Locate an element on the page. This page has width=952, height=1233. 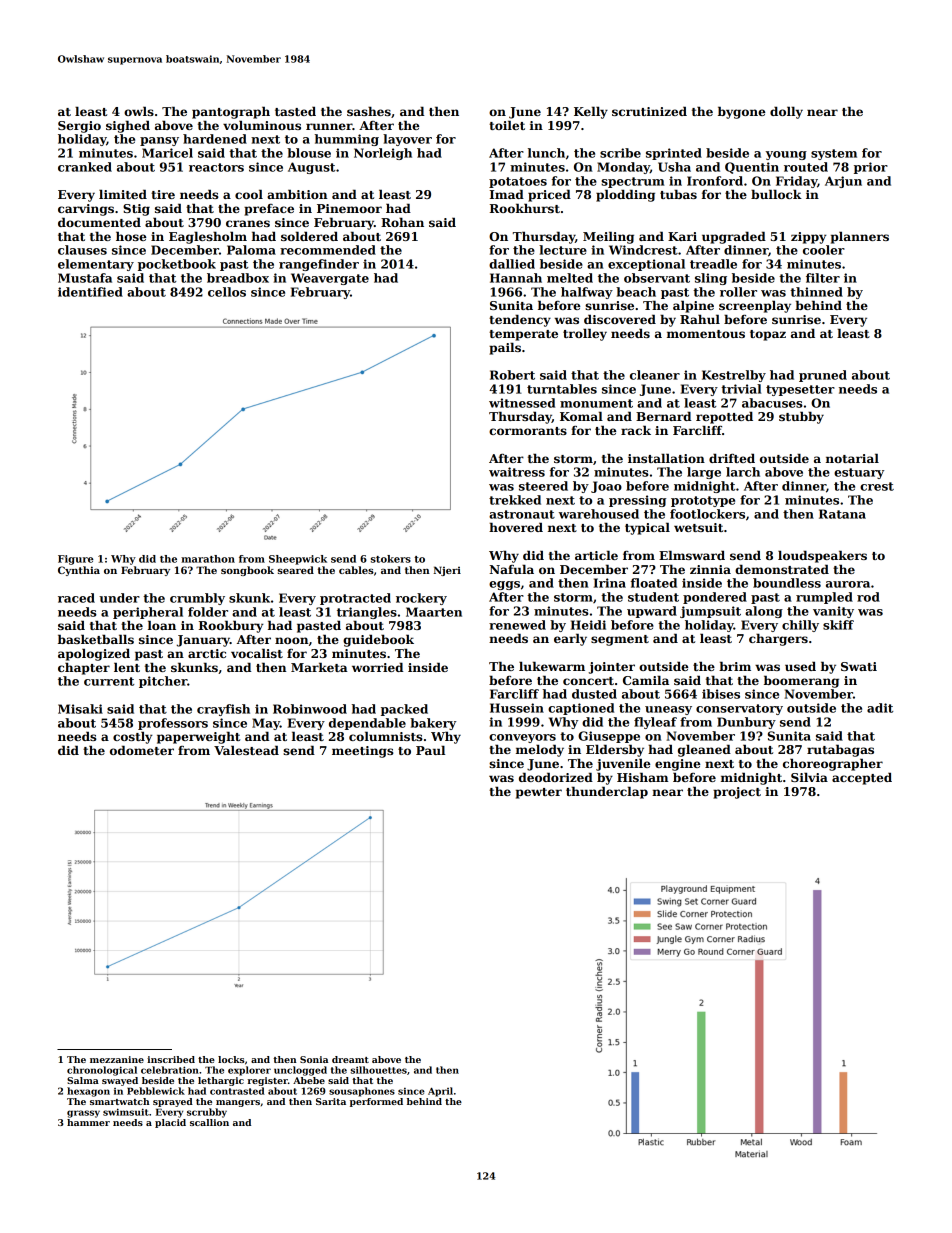
silhouettes is located at coordinates (378, 1070).
